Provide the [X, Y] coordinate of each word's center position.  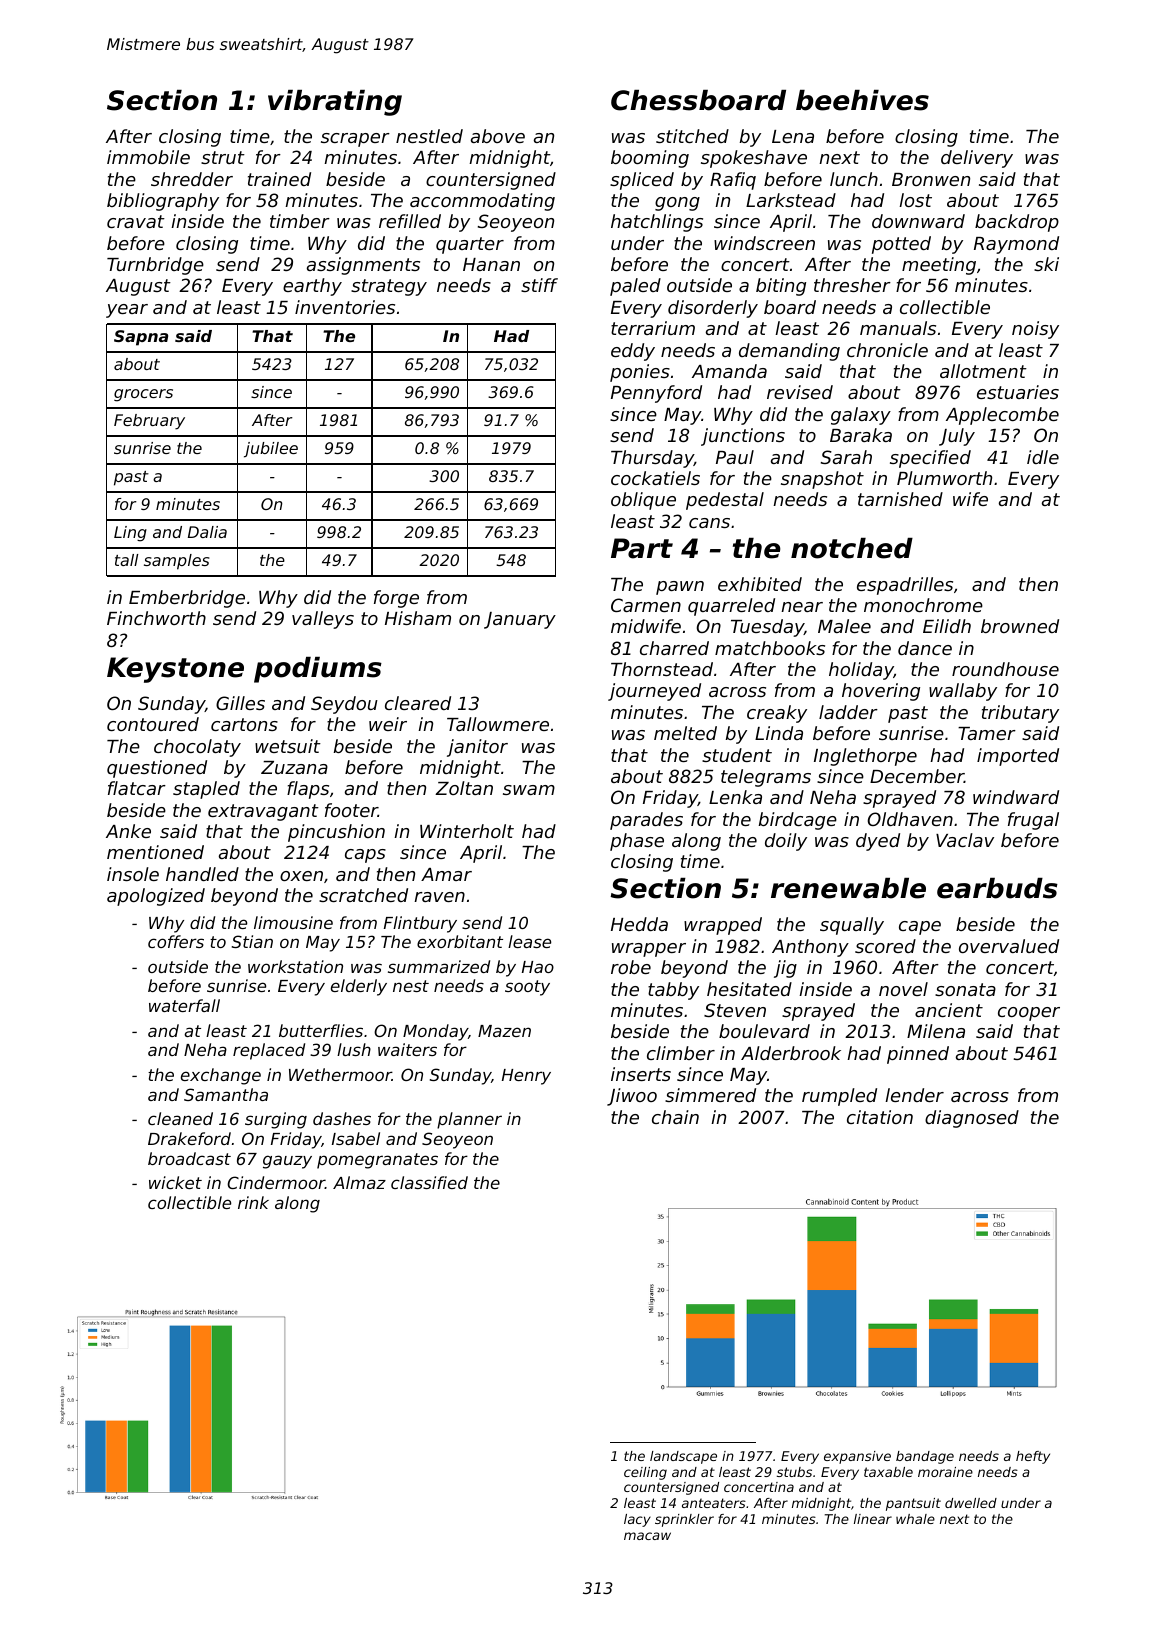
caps [365, 856]
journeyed [654, 692]
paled [635, 287]
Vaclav [965, 840]
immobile [148, 157]
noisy [1035, 330]
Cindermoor [276, 1182]
